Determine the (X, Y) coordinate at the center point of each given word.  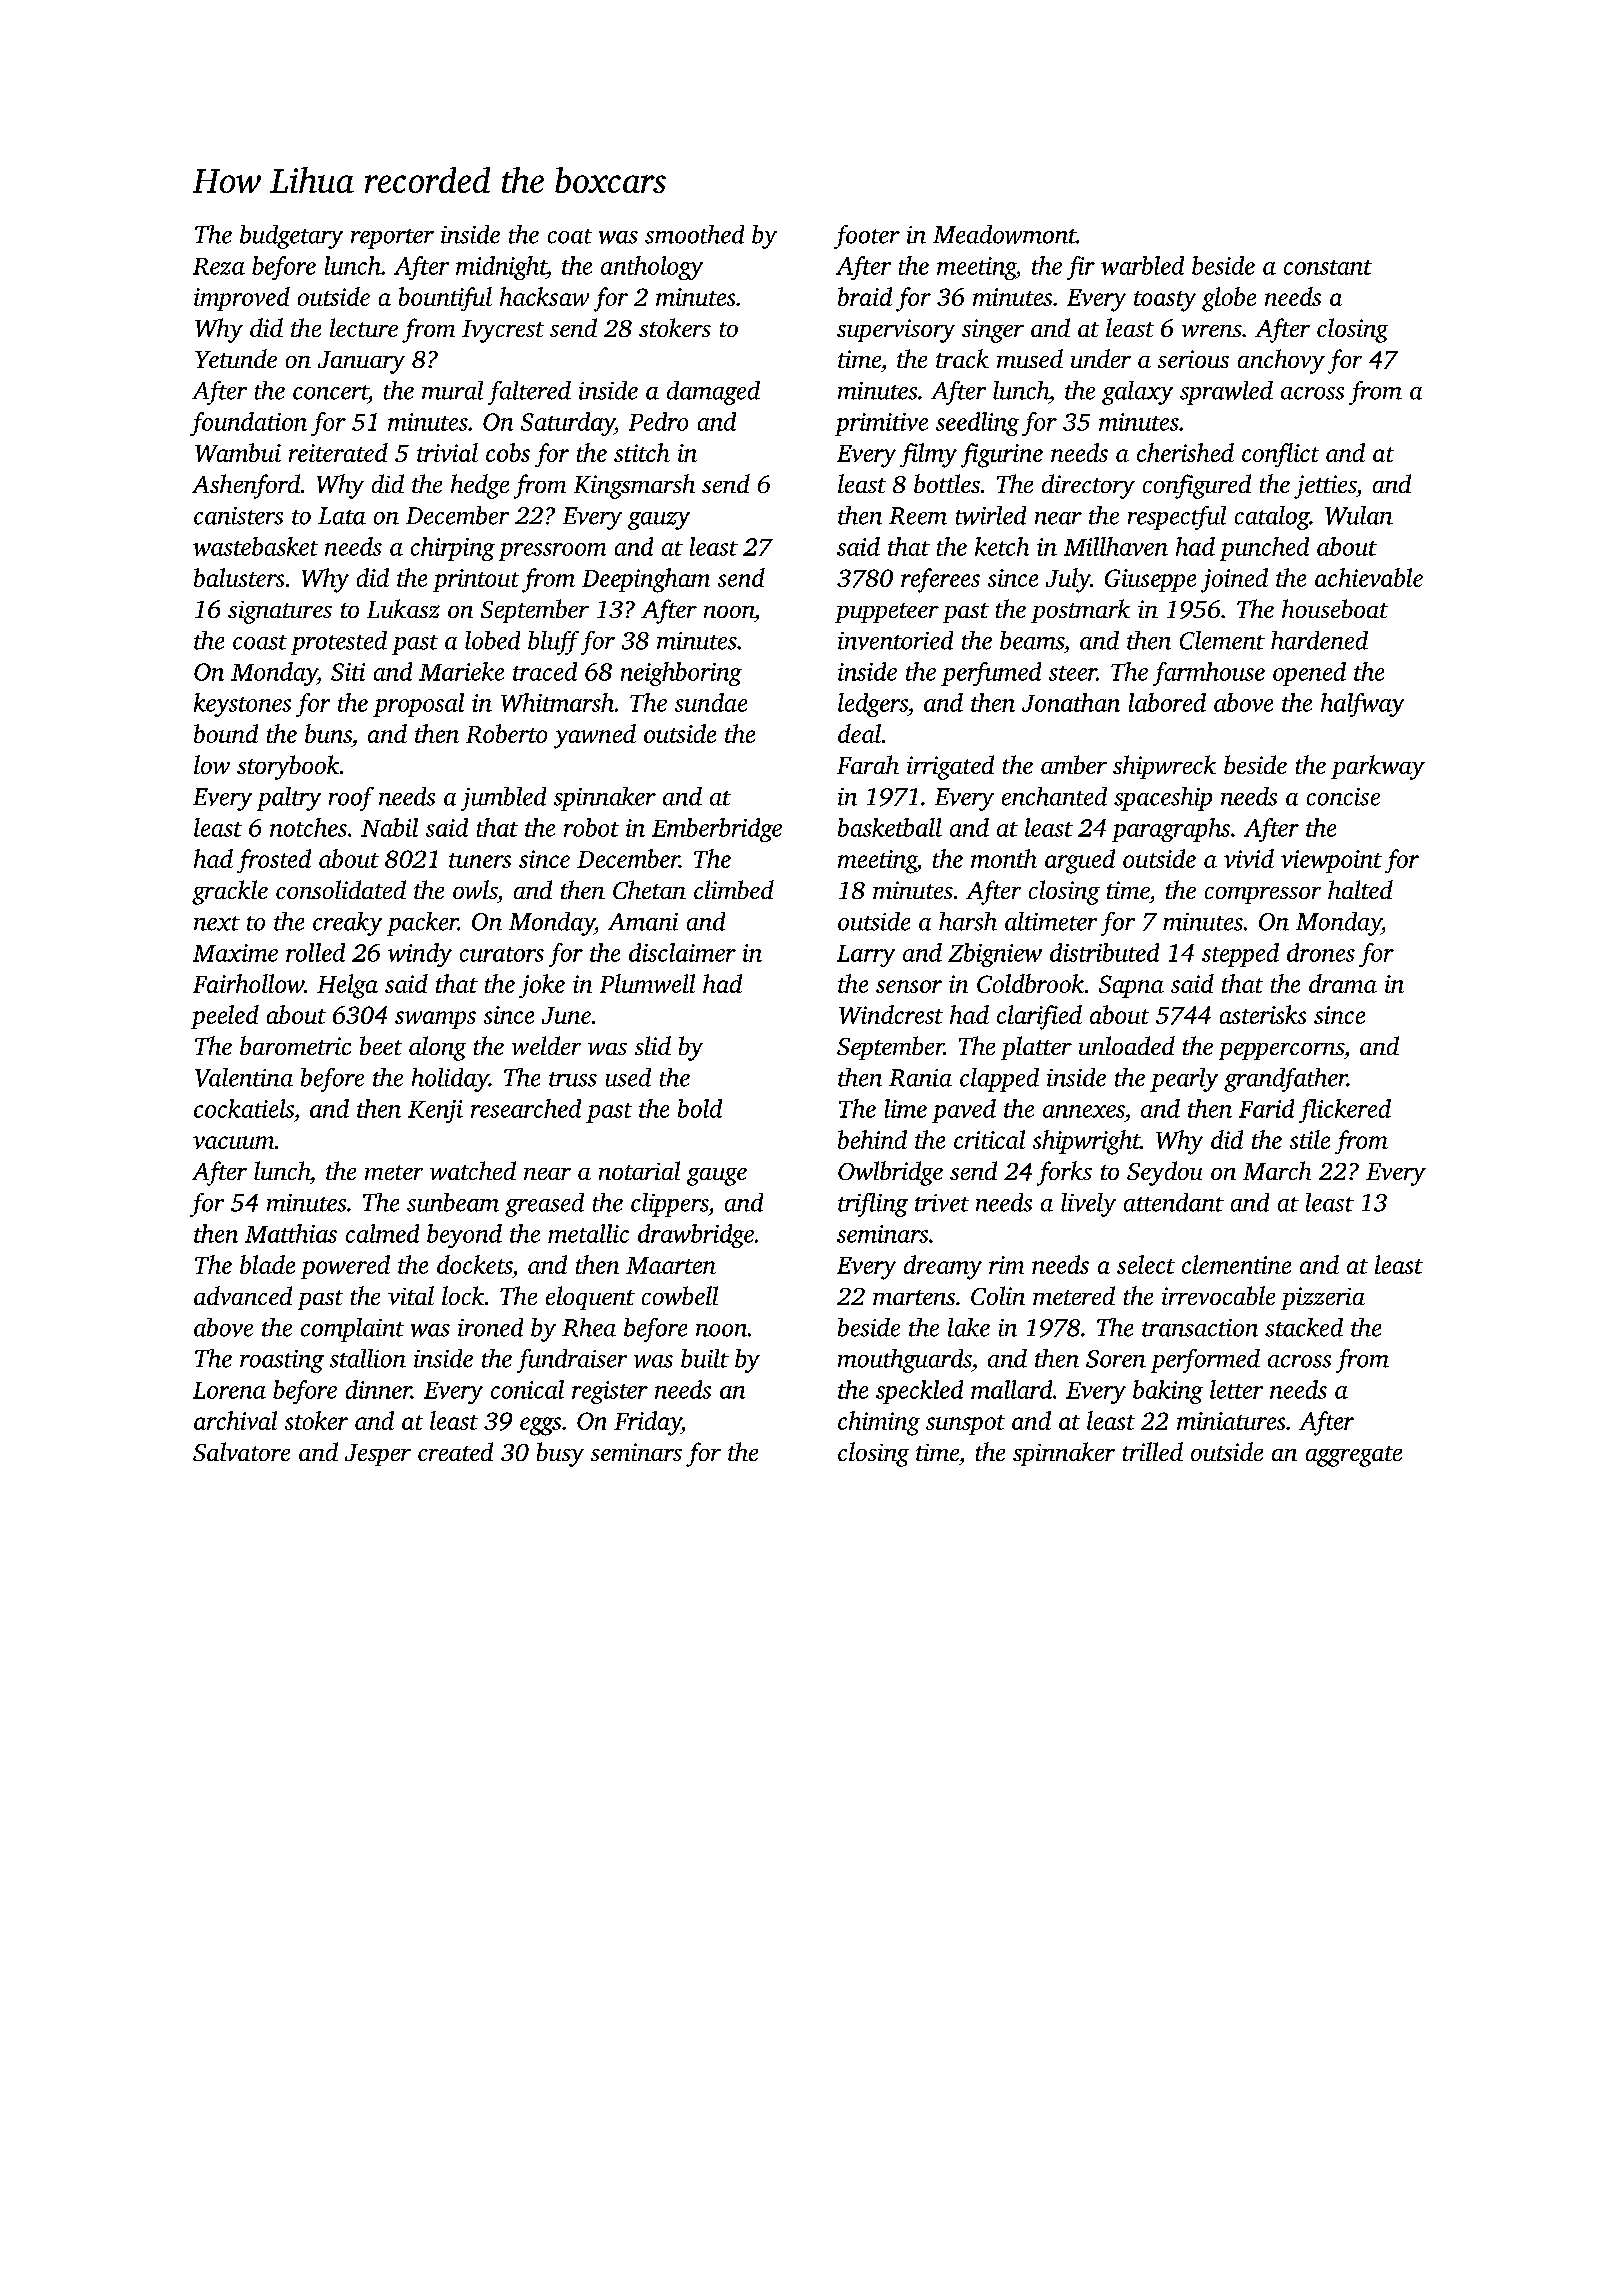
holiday (450, 1080)
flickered (1345, 1111)
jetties (1325, 487)
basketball (890, 827)
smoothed (694, 234)
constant (1328, 267)
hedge (480, 486)
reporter (392, 239)
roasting (282, 1361)
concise (1343, 797)
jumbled (503, 799)
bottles (947, 483)
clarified (1039, 1017)
